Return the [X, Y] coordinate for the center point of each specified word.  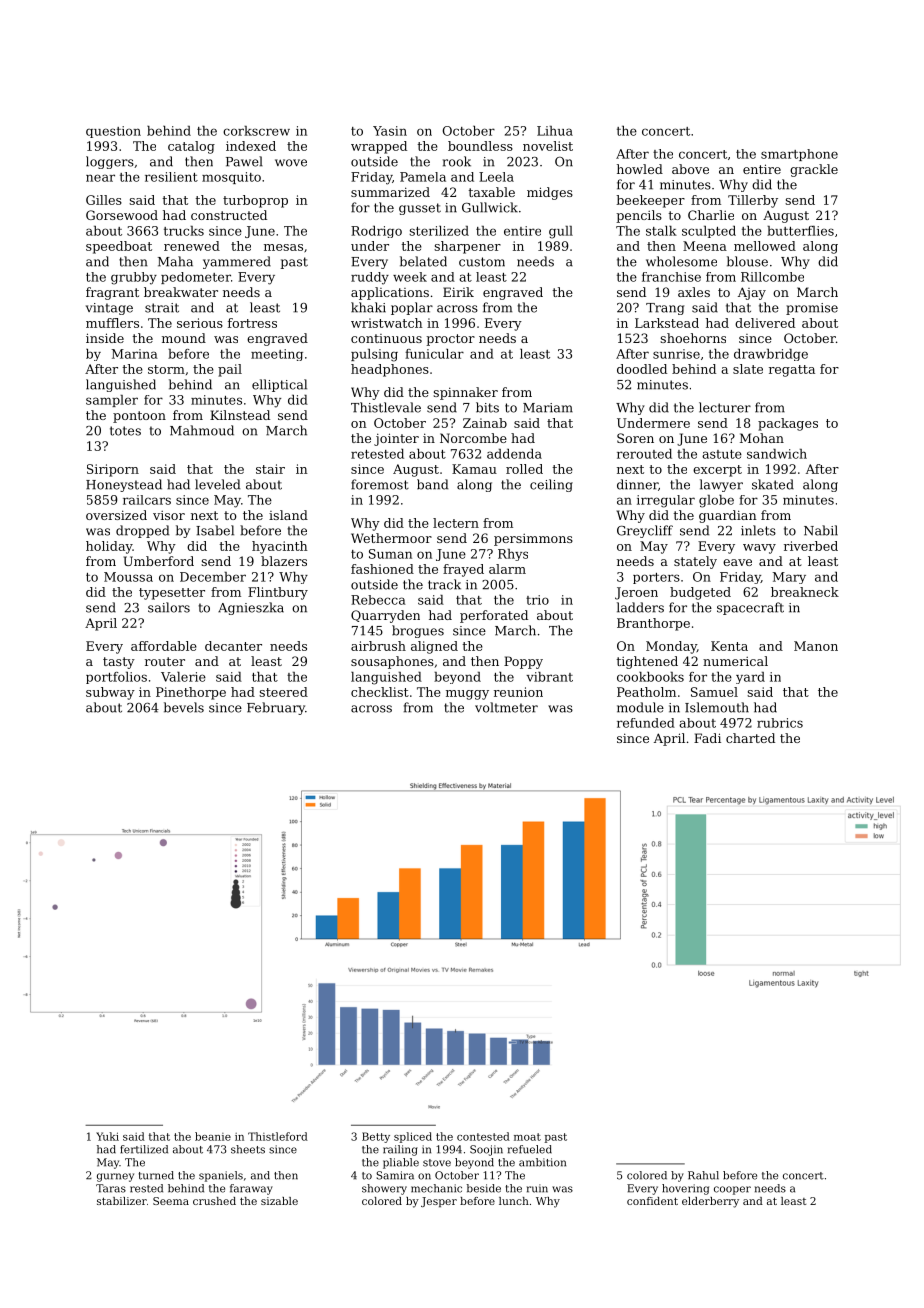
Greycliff [645, 531]
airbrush [378, 646]
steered [283, 692]
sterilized [439, 231]
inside [105, 338]
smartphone [799, 155]
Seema [171, 1201]
